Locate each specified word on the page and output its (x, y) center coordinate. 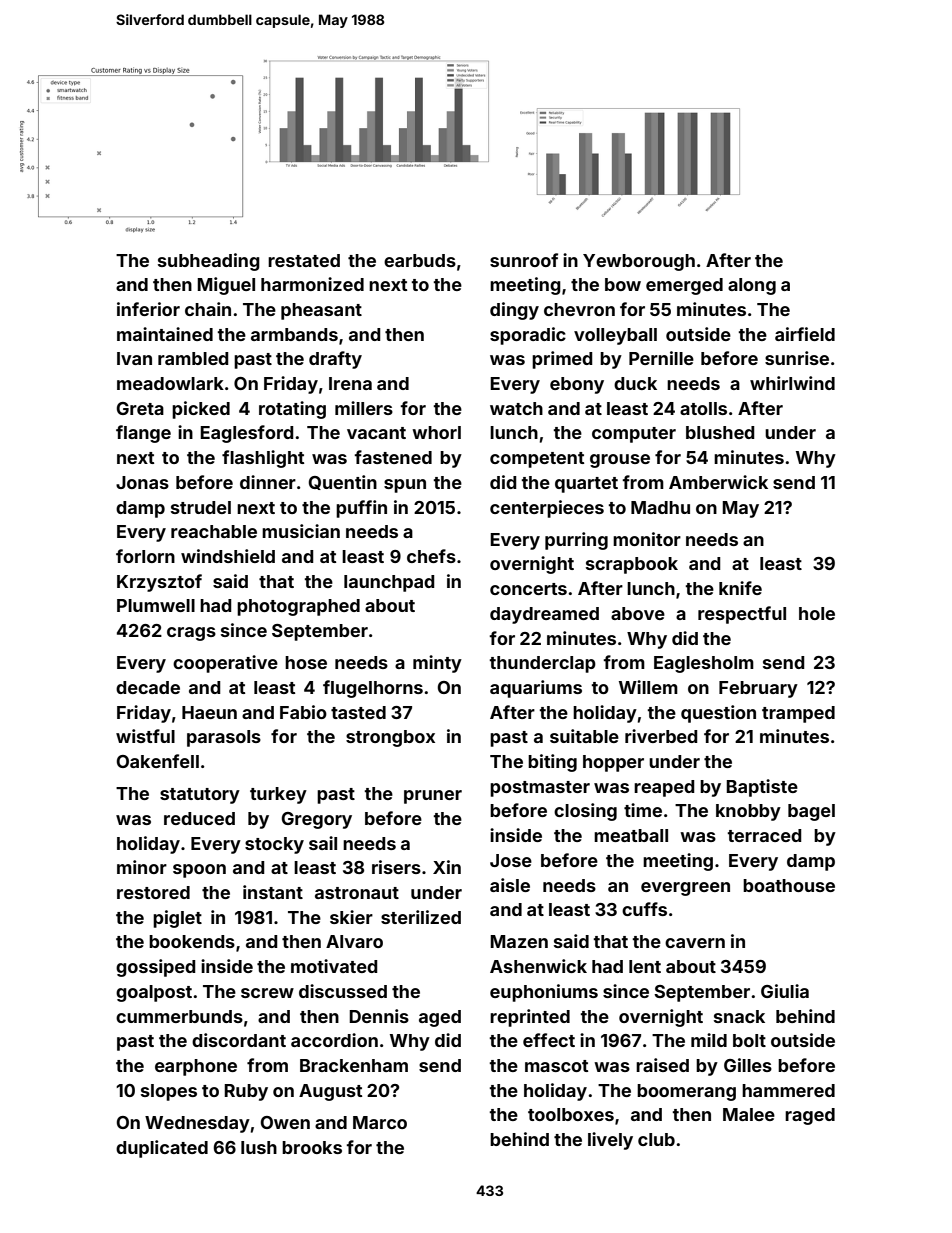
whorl (436, 432)
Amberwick (718, 482)
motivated (334, 966)
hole (817, 613)
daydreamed (544, 615)
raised (662, 1065)
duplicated (162, 1149)
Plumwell (156, 605)
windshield (228, 556)
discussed (343, 991)
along (752, 286)
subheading (209, 262)
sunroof (524, 260)
